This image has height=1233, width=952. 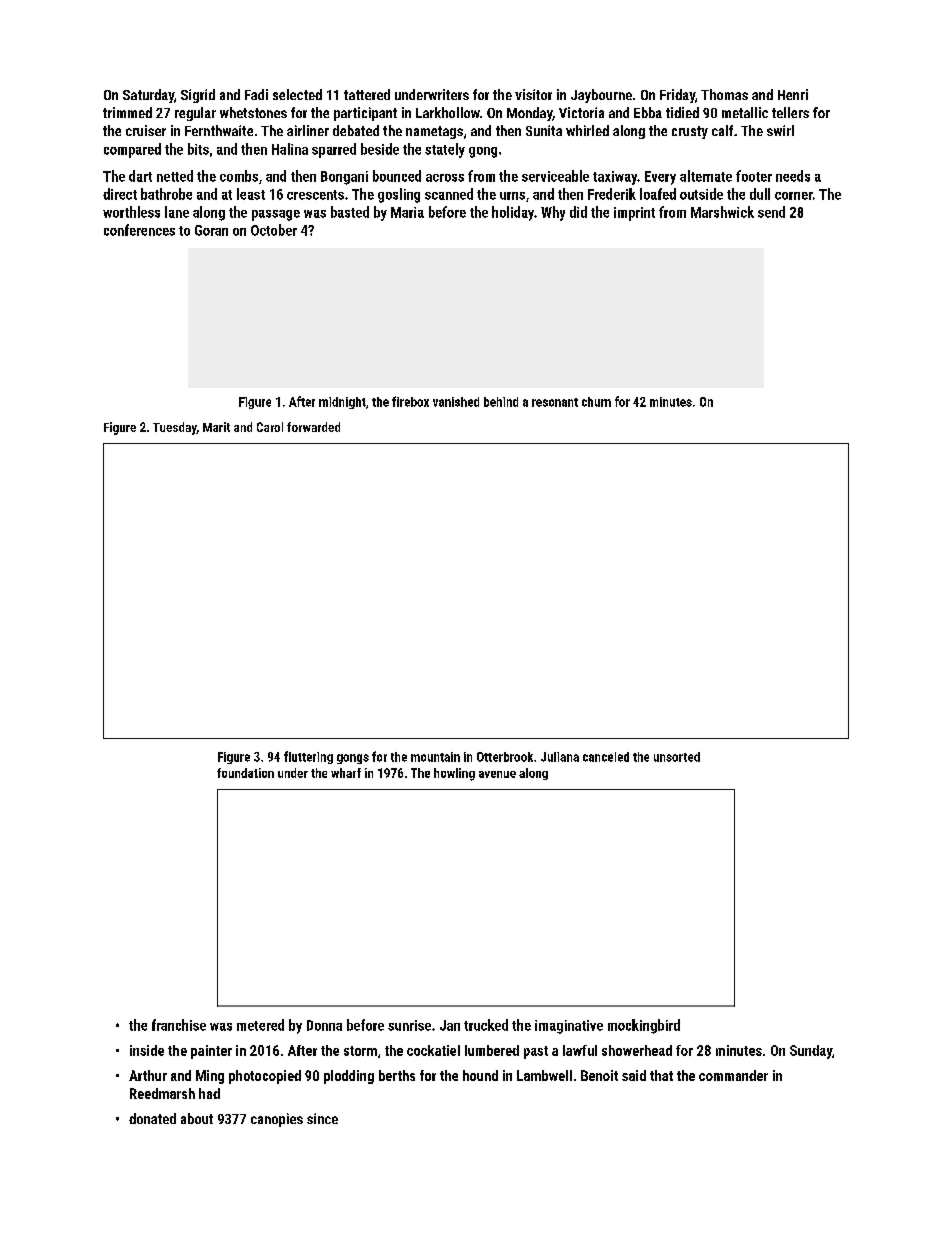 What do you see at coordinates (175, 428) in the image?
I see `Tuesday` at bounding box center [175, 428].
